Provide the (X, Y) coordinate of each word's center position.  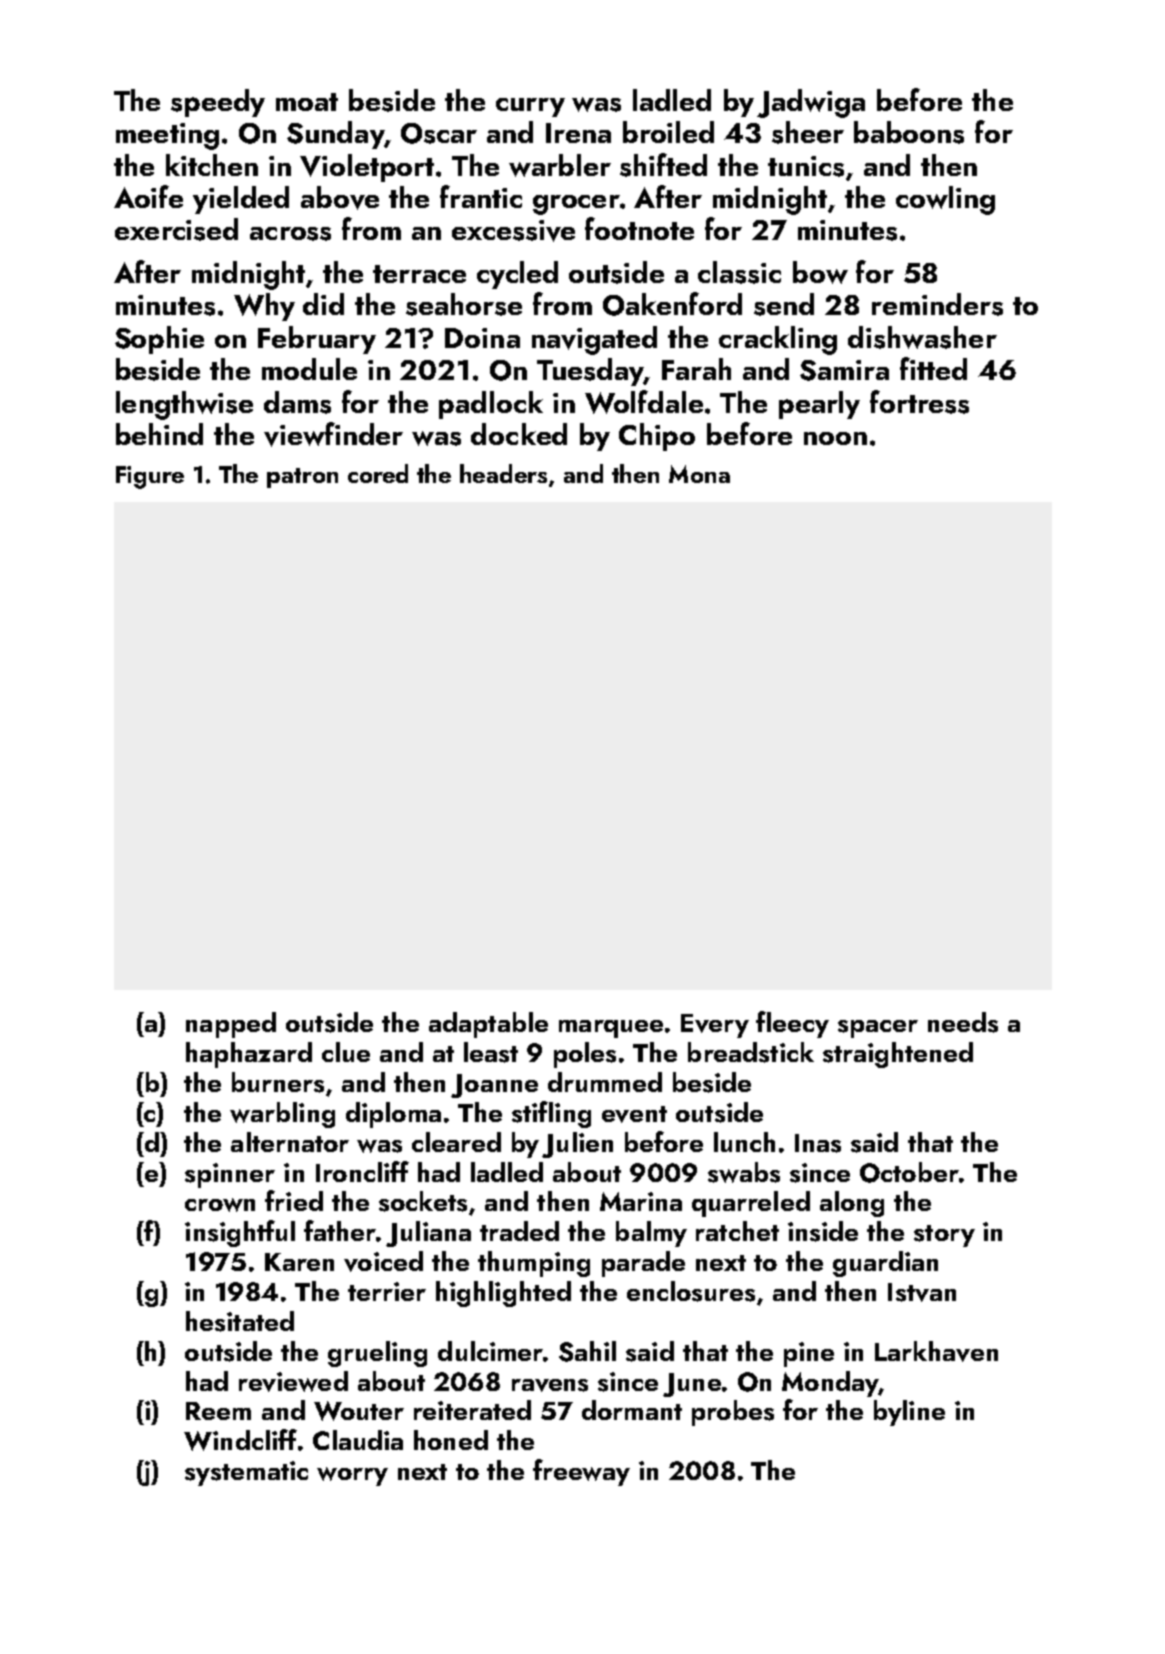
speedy (218, 103)
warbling (282, 1115)
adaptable (488, 1025)
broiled (668, 132)
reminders (937, 304)
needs (963, 1022)
